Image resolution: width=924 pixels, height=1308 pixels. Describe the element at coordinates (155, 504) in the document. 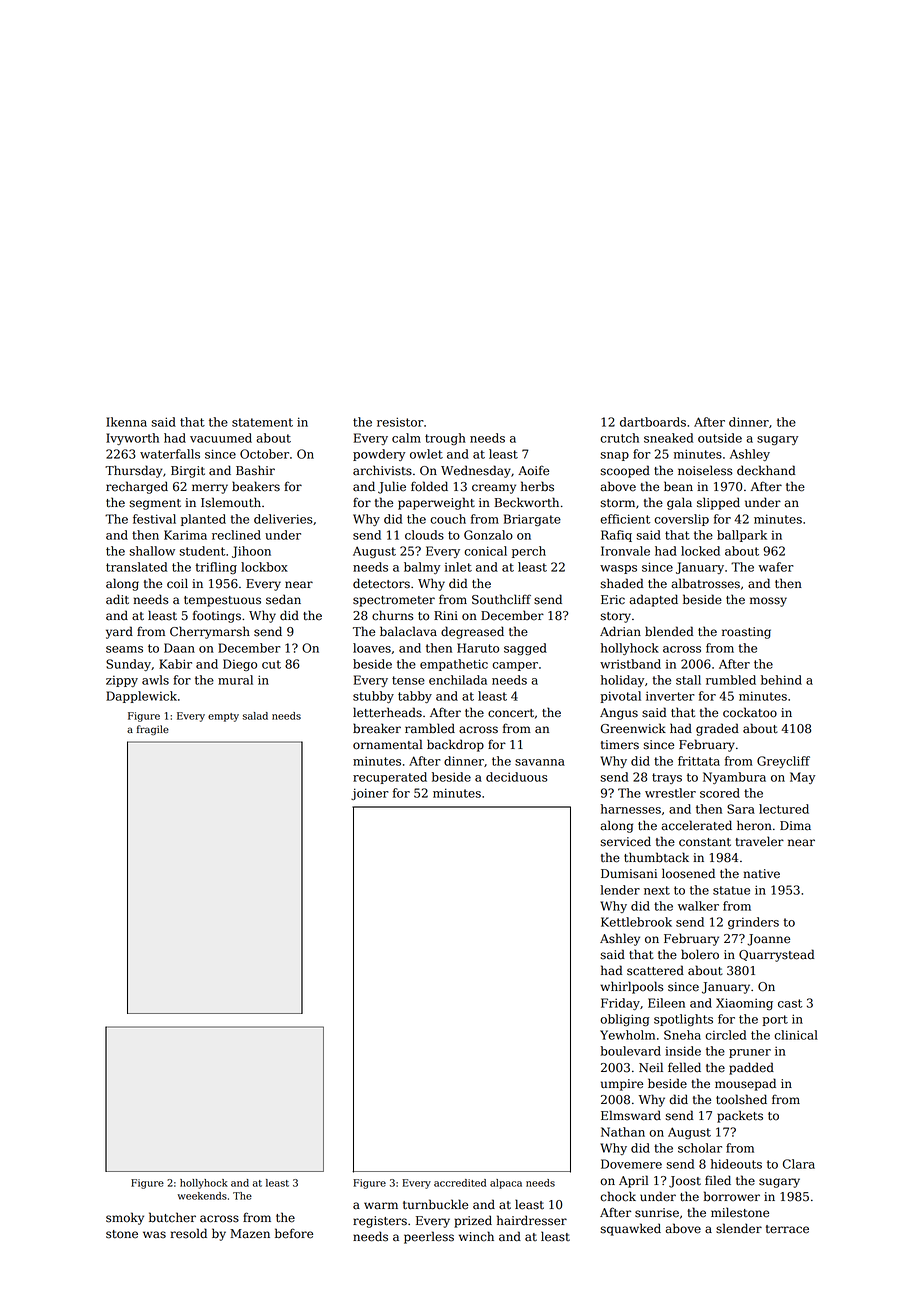

I see `segment` at that location.
